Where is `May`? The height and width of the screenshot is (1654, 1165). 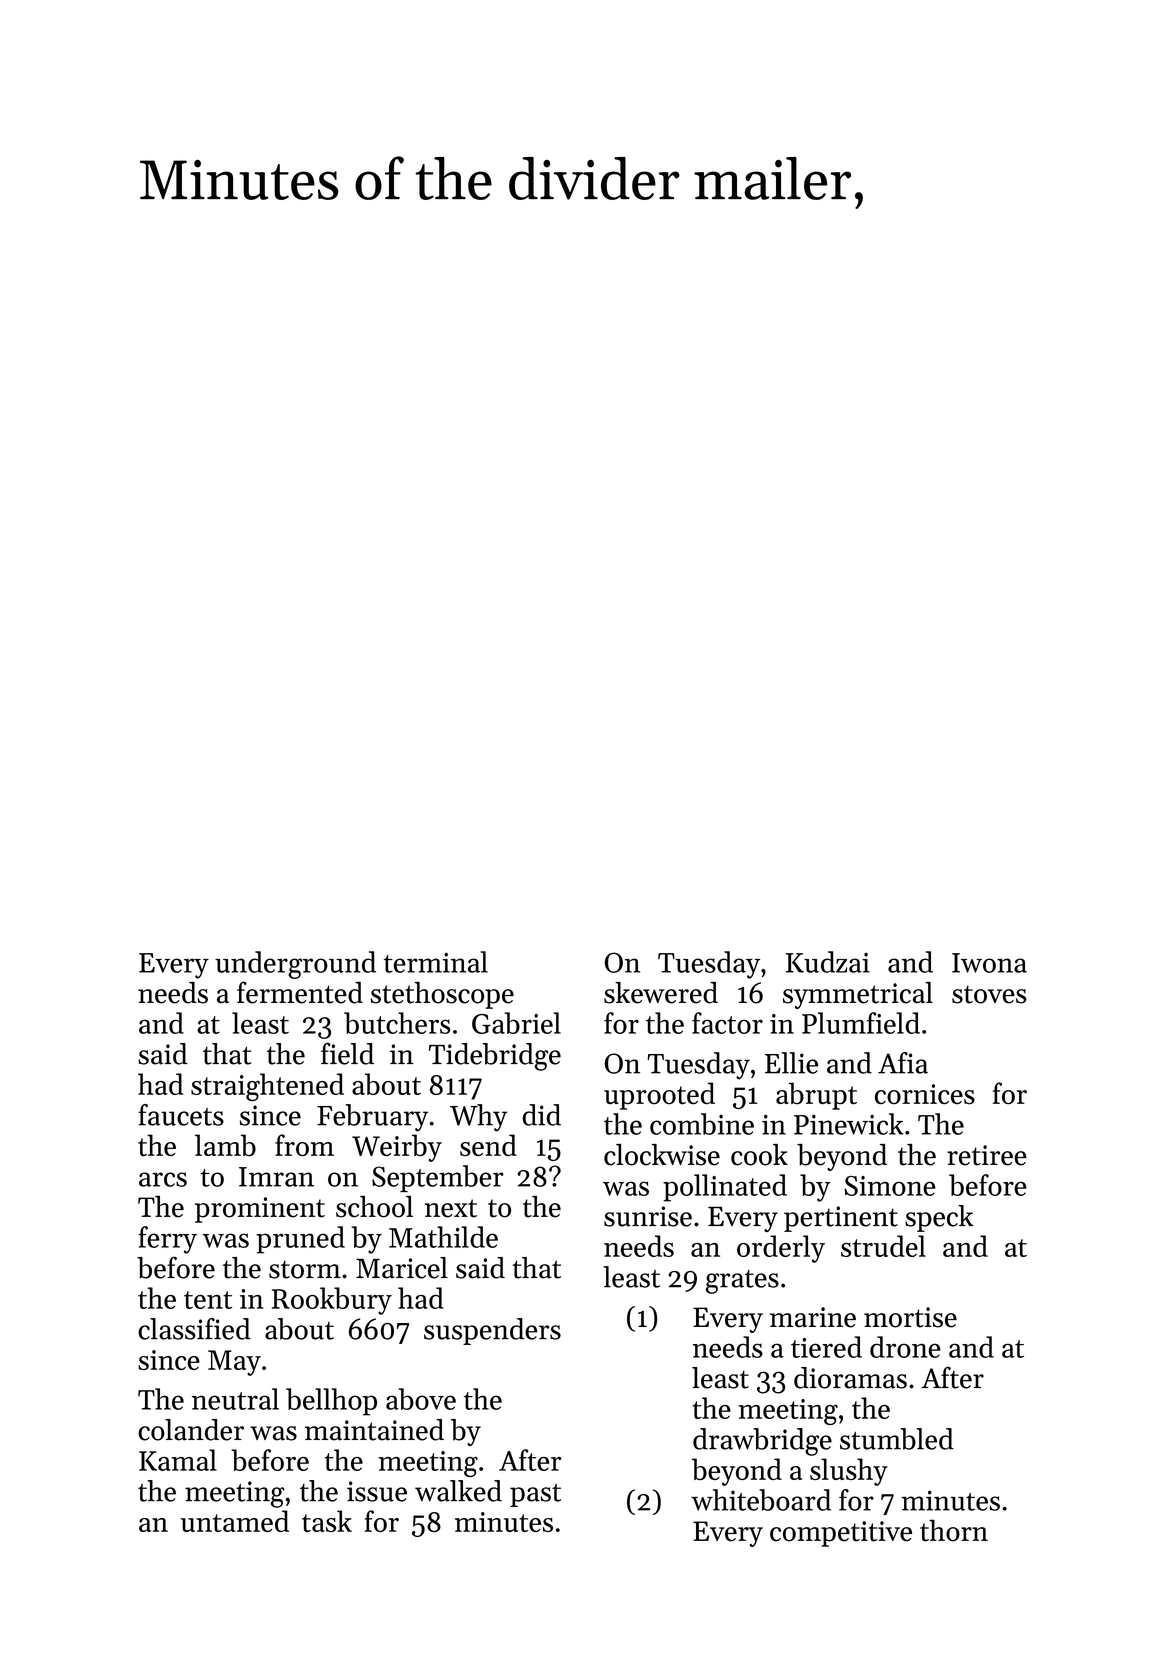
May is located at coordinates (234, 1363).
